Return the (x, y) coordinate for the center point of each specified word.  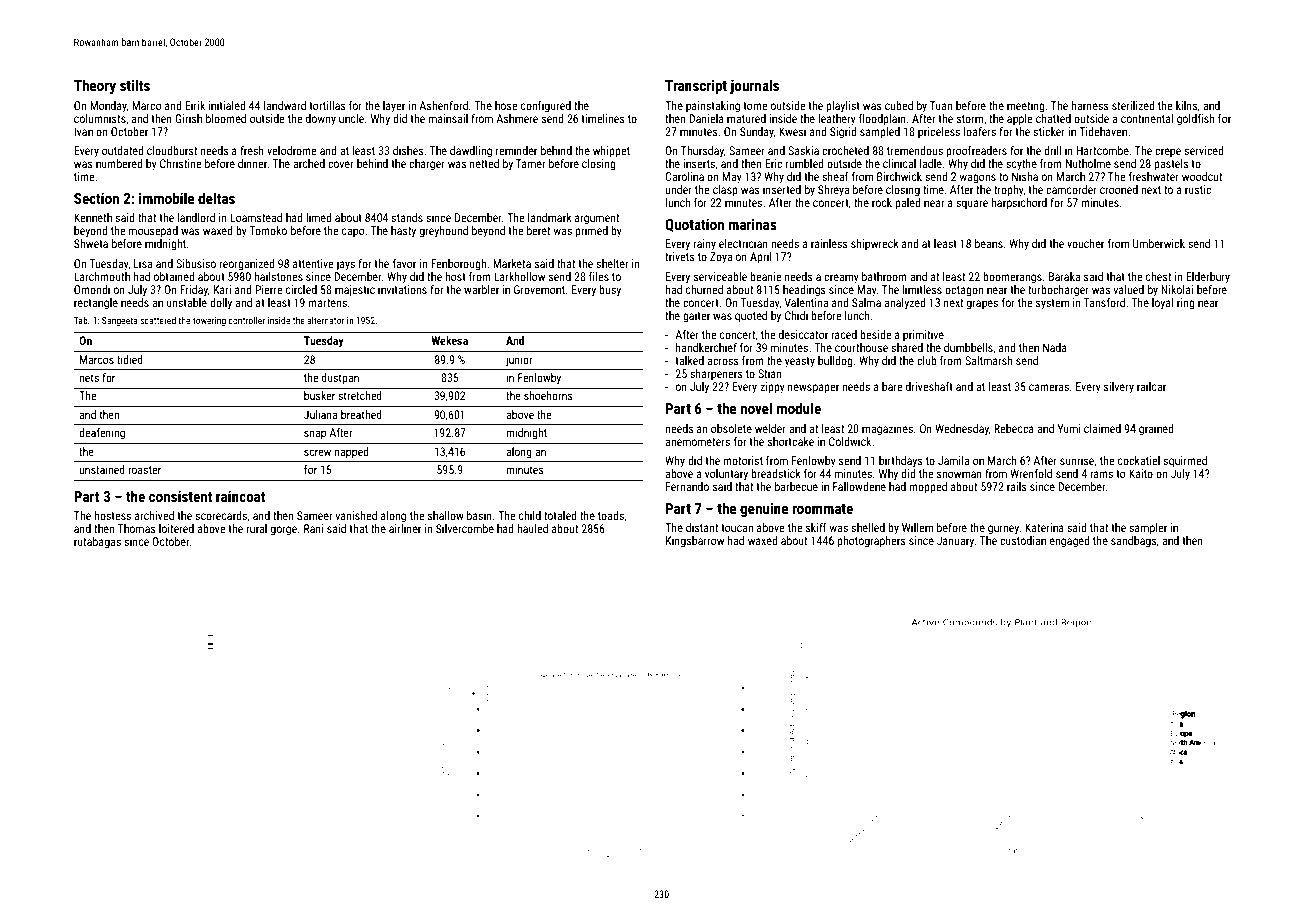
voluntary (726, 475)
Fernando (687, 486)
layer (394, 107)
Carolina (684, 176)
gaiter (696, 317)
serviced (1204, 150)
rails (1017, 486)
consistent (180, 496)
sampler (1148, 529)
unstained (102, 469)
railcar (1151, 386)
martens (327, 303)
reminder (516, 150)
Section (96, 198)
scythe (1021, 165)
